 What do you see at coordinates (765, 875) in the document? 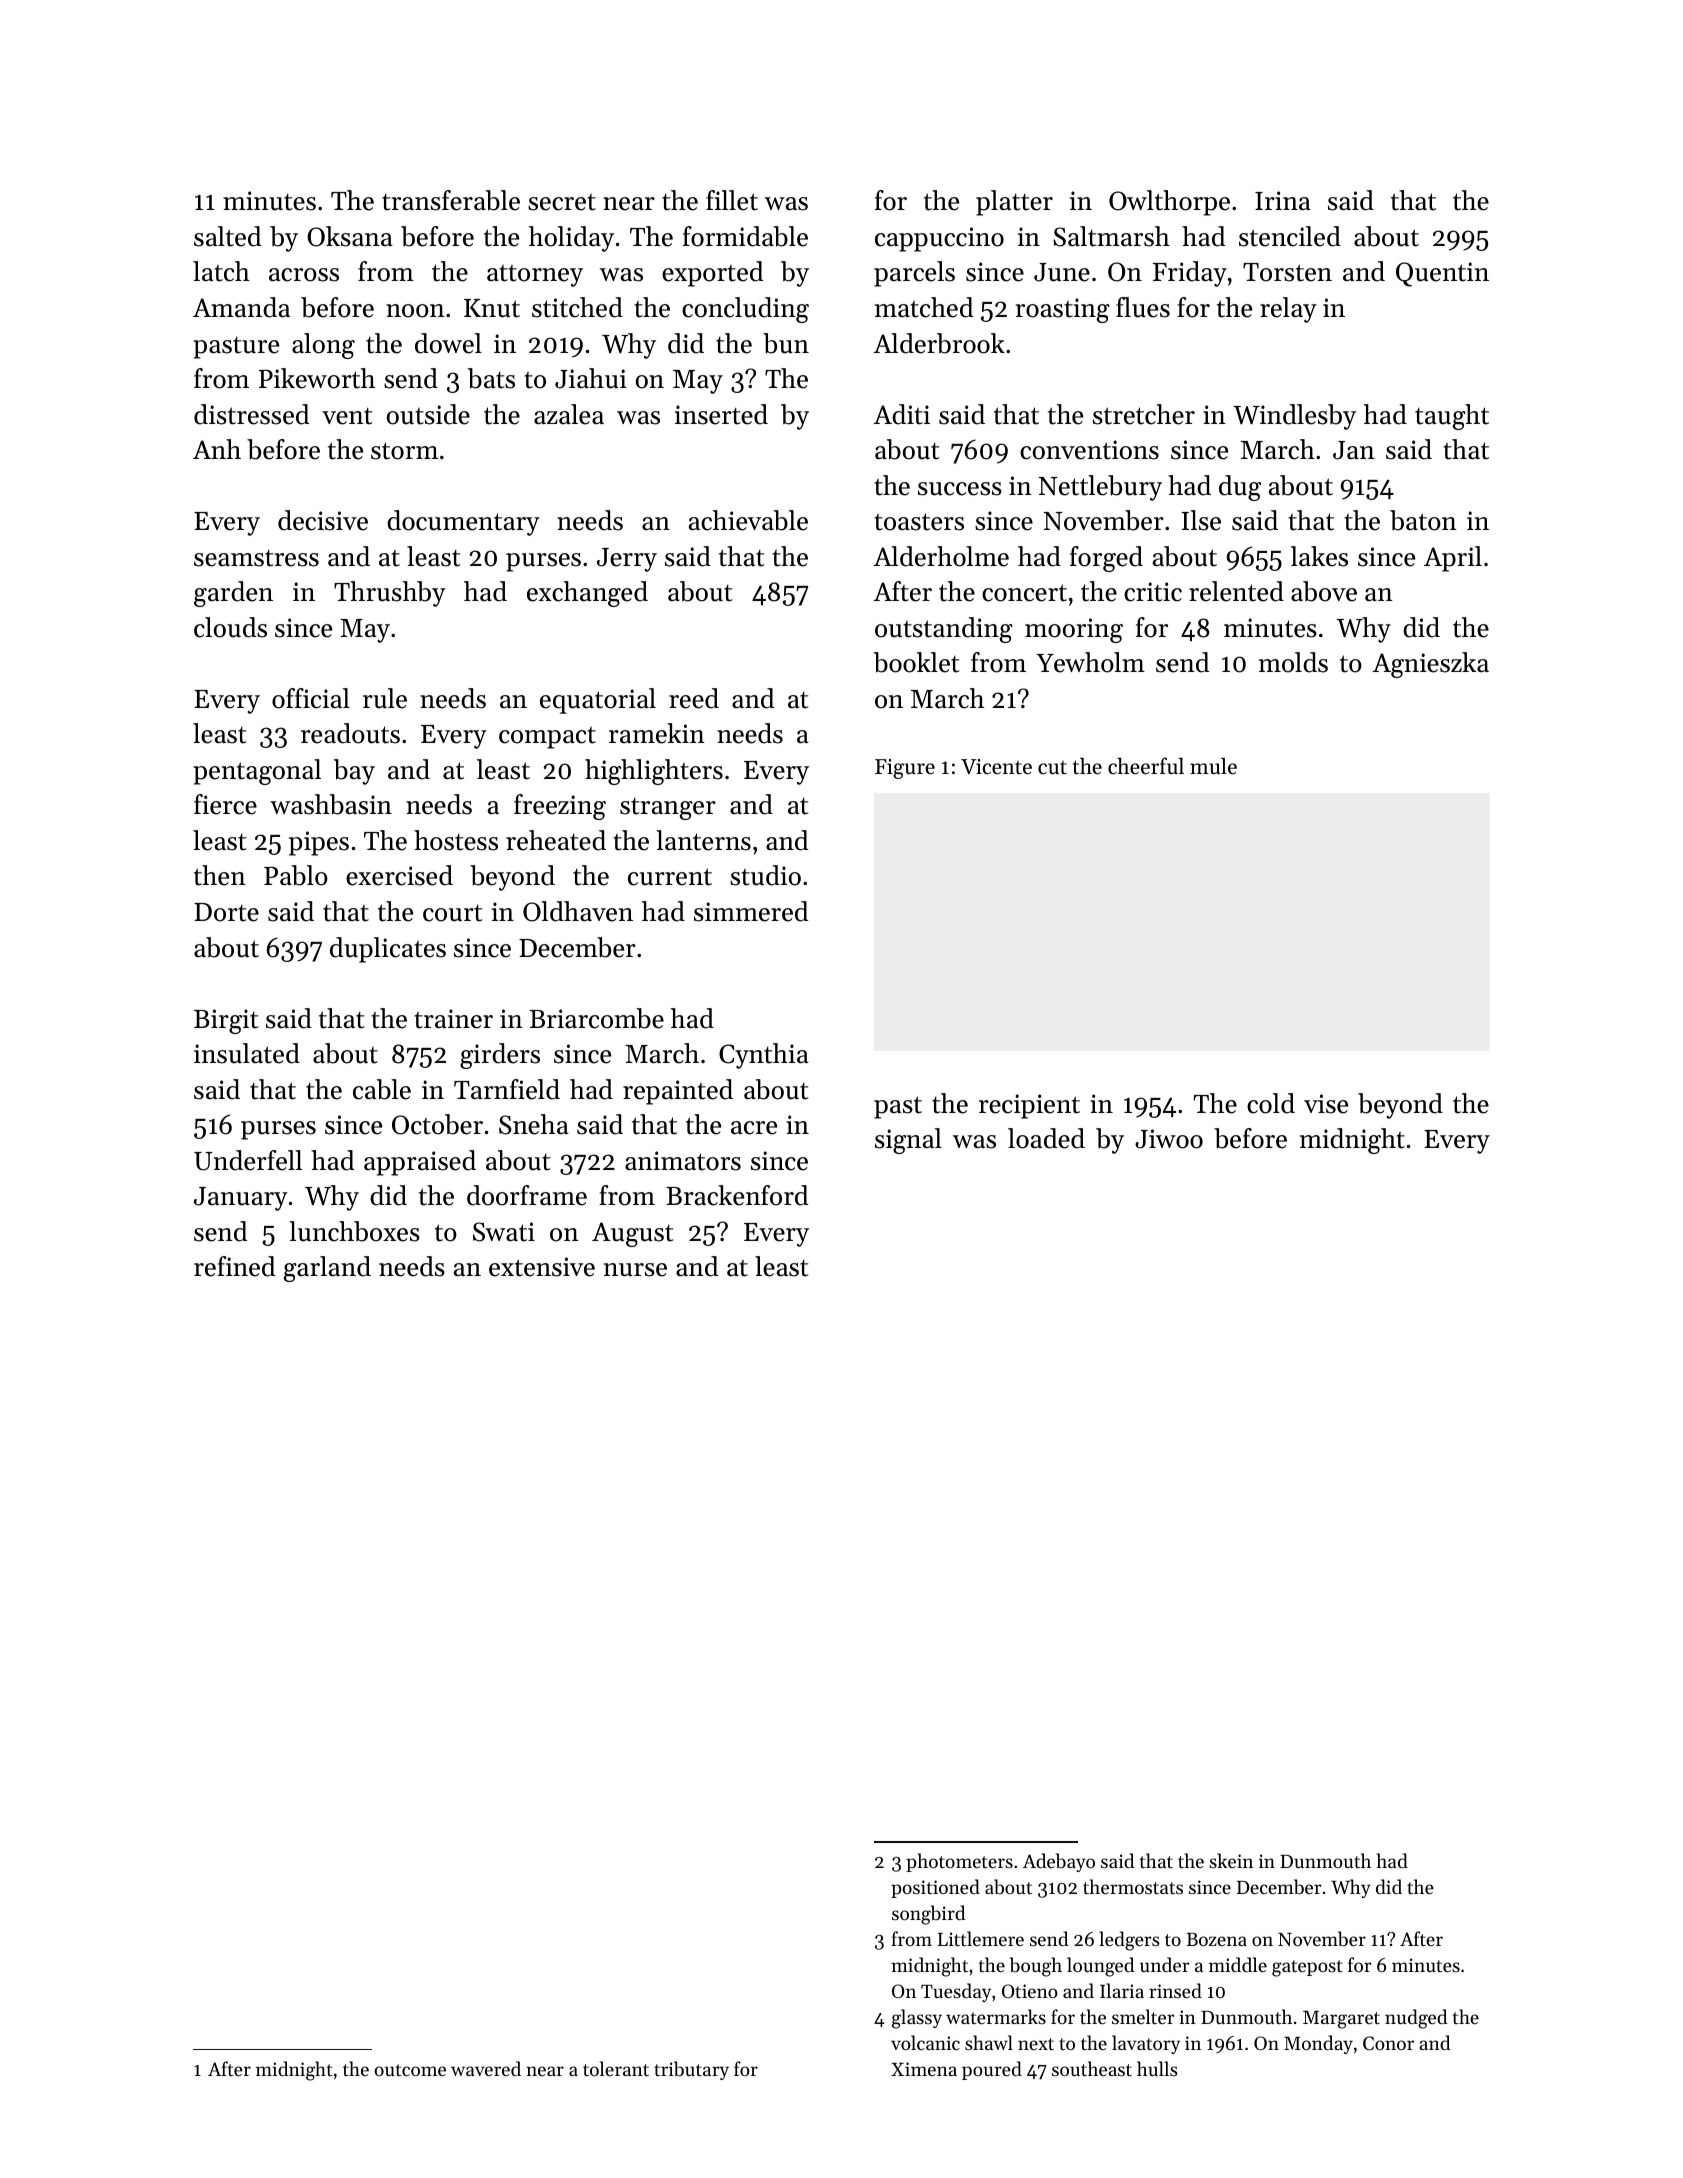
I see `studio` at bounding box center [765, 875].
